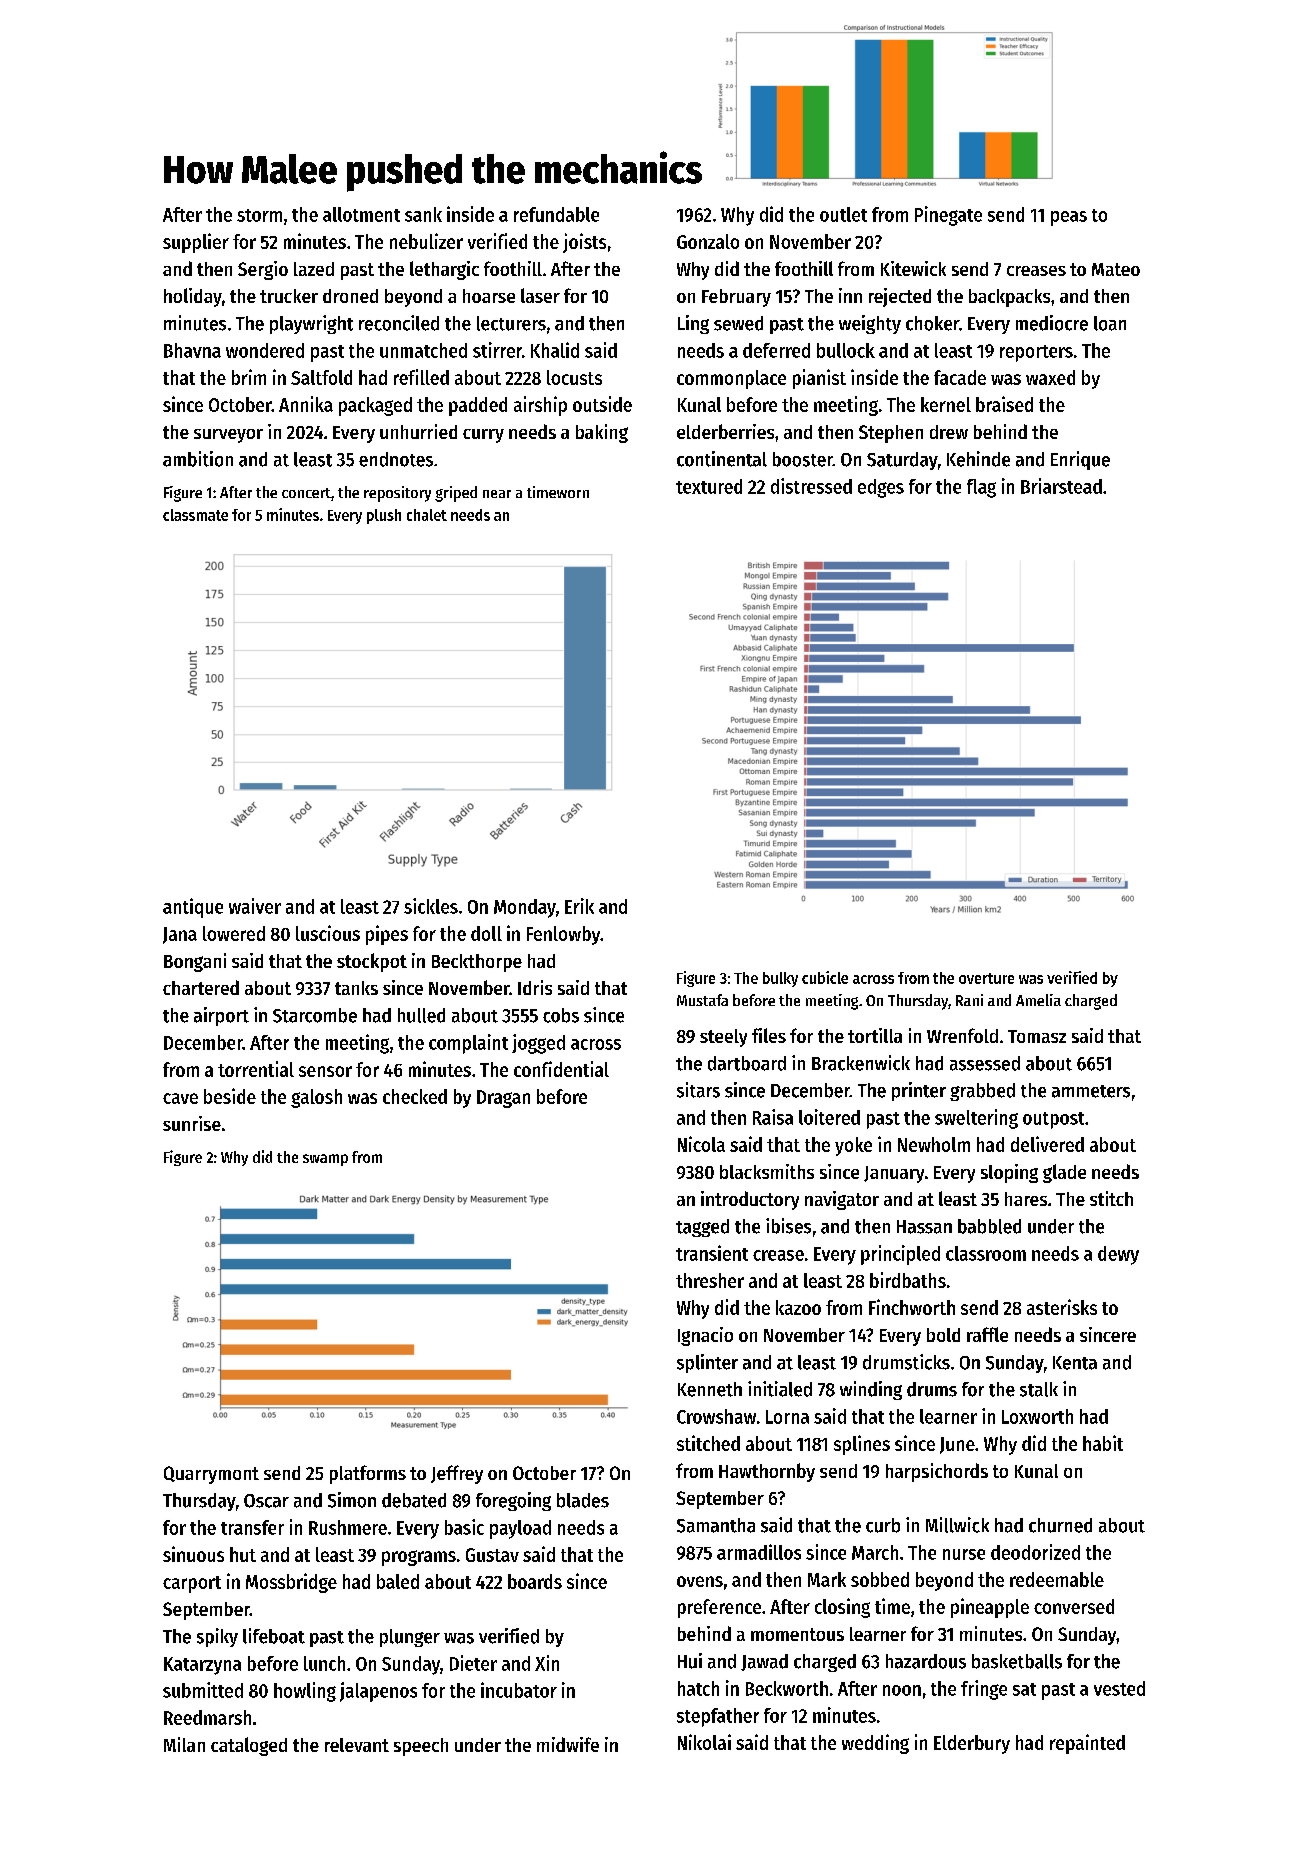  Describe the element at coordinates (769, 1035) in the screenshot. I see `files` at that location.
